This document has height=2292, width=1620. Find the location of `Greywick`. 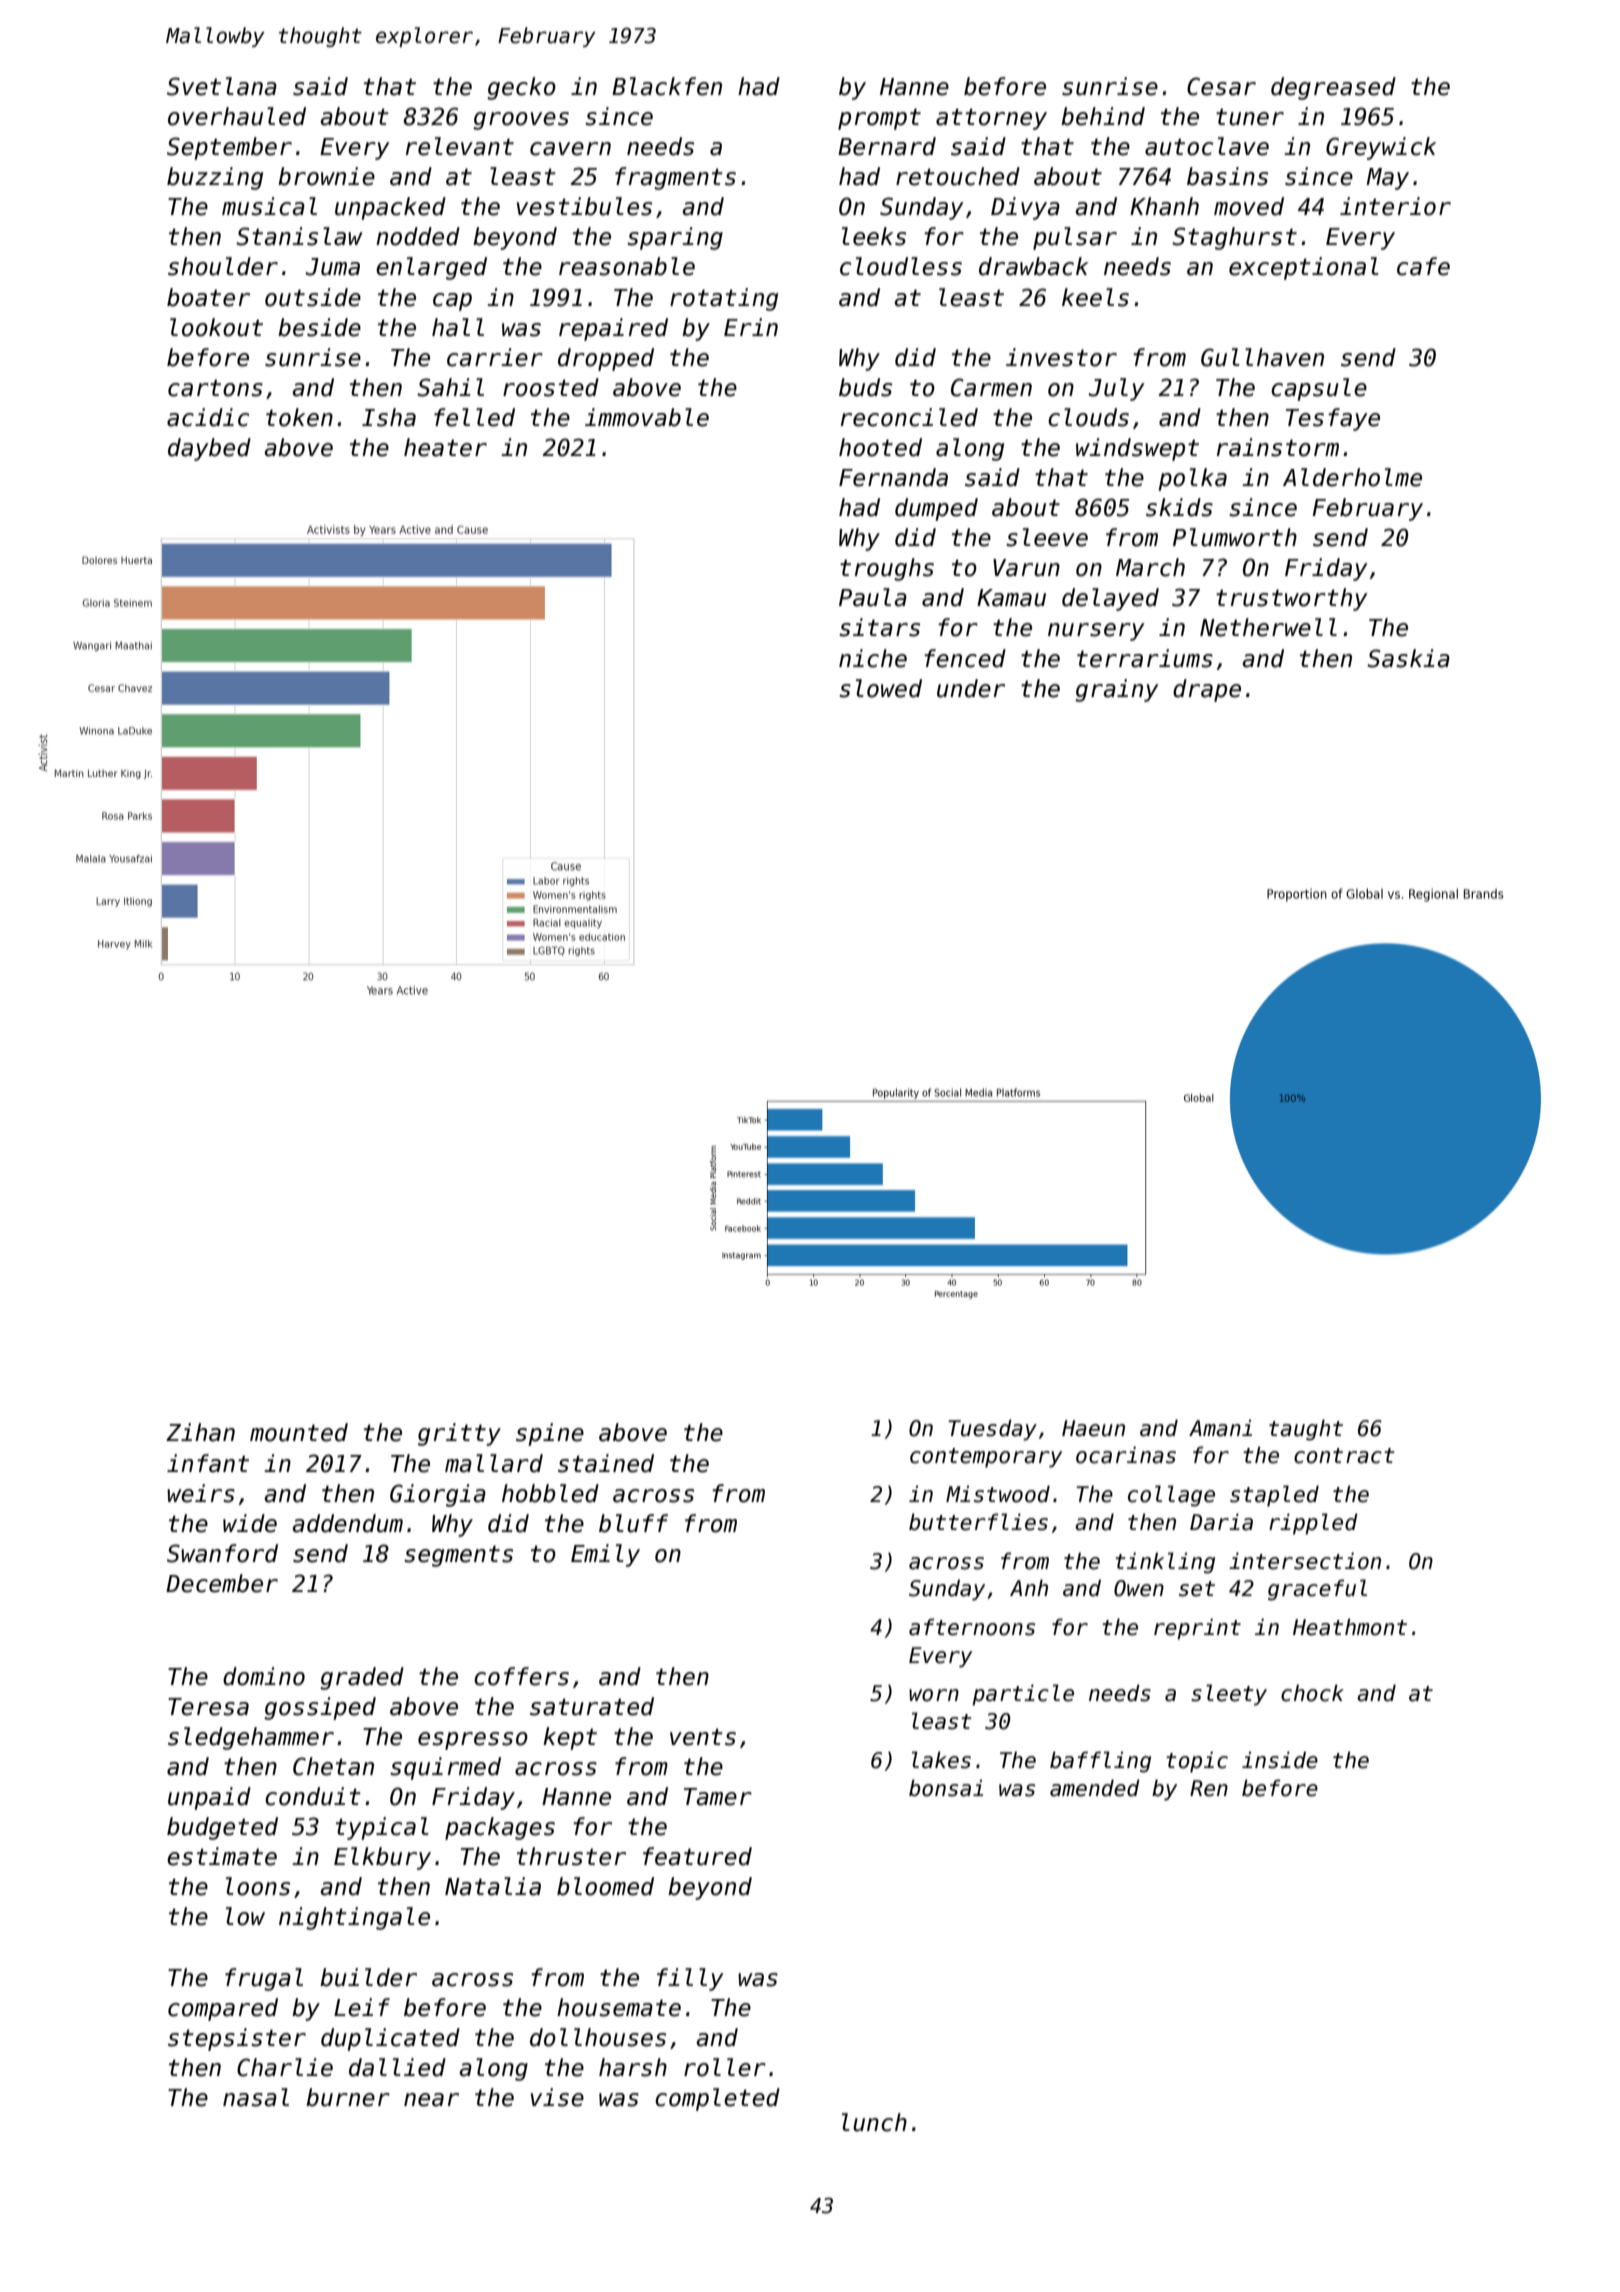

Greywick is located at coordinates (1381, 148).
